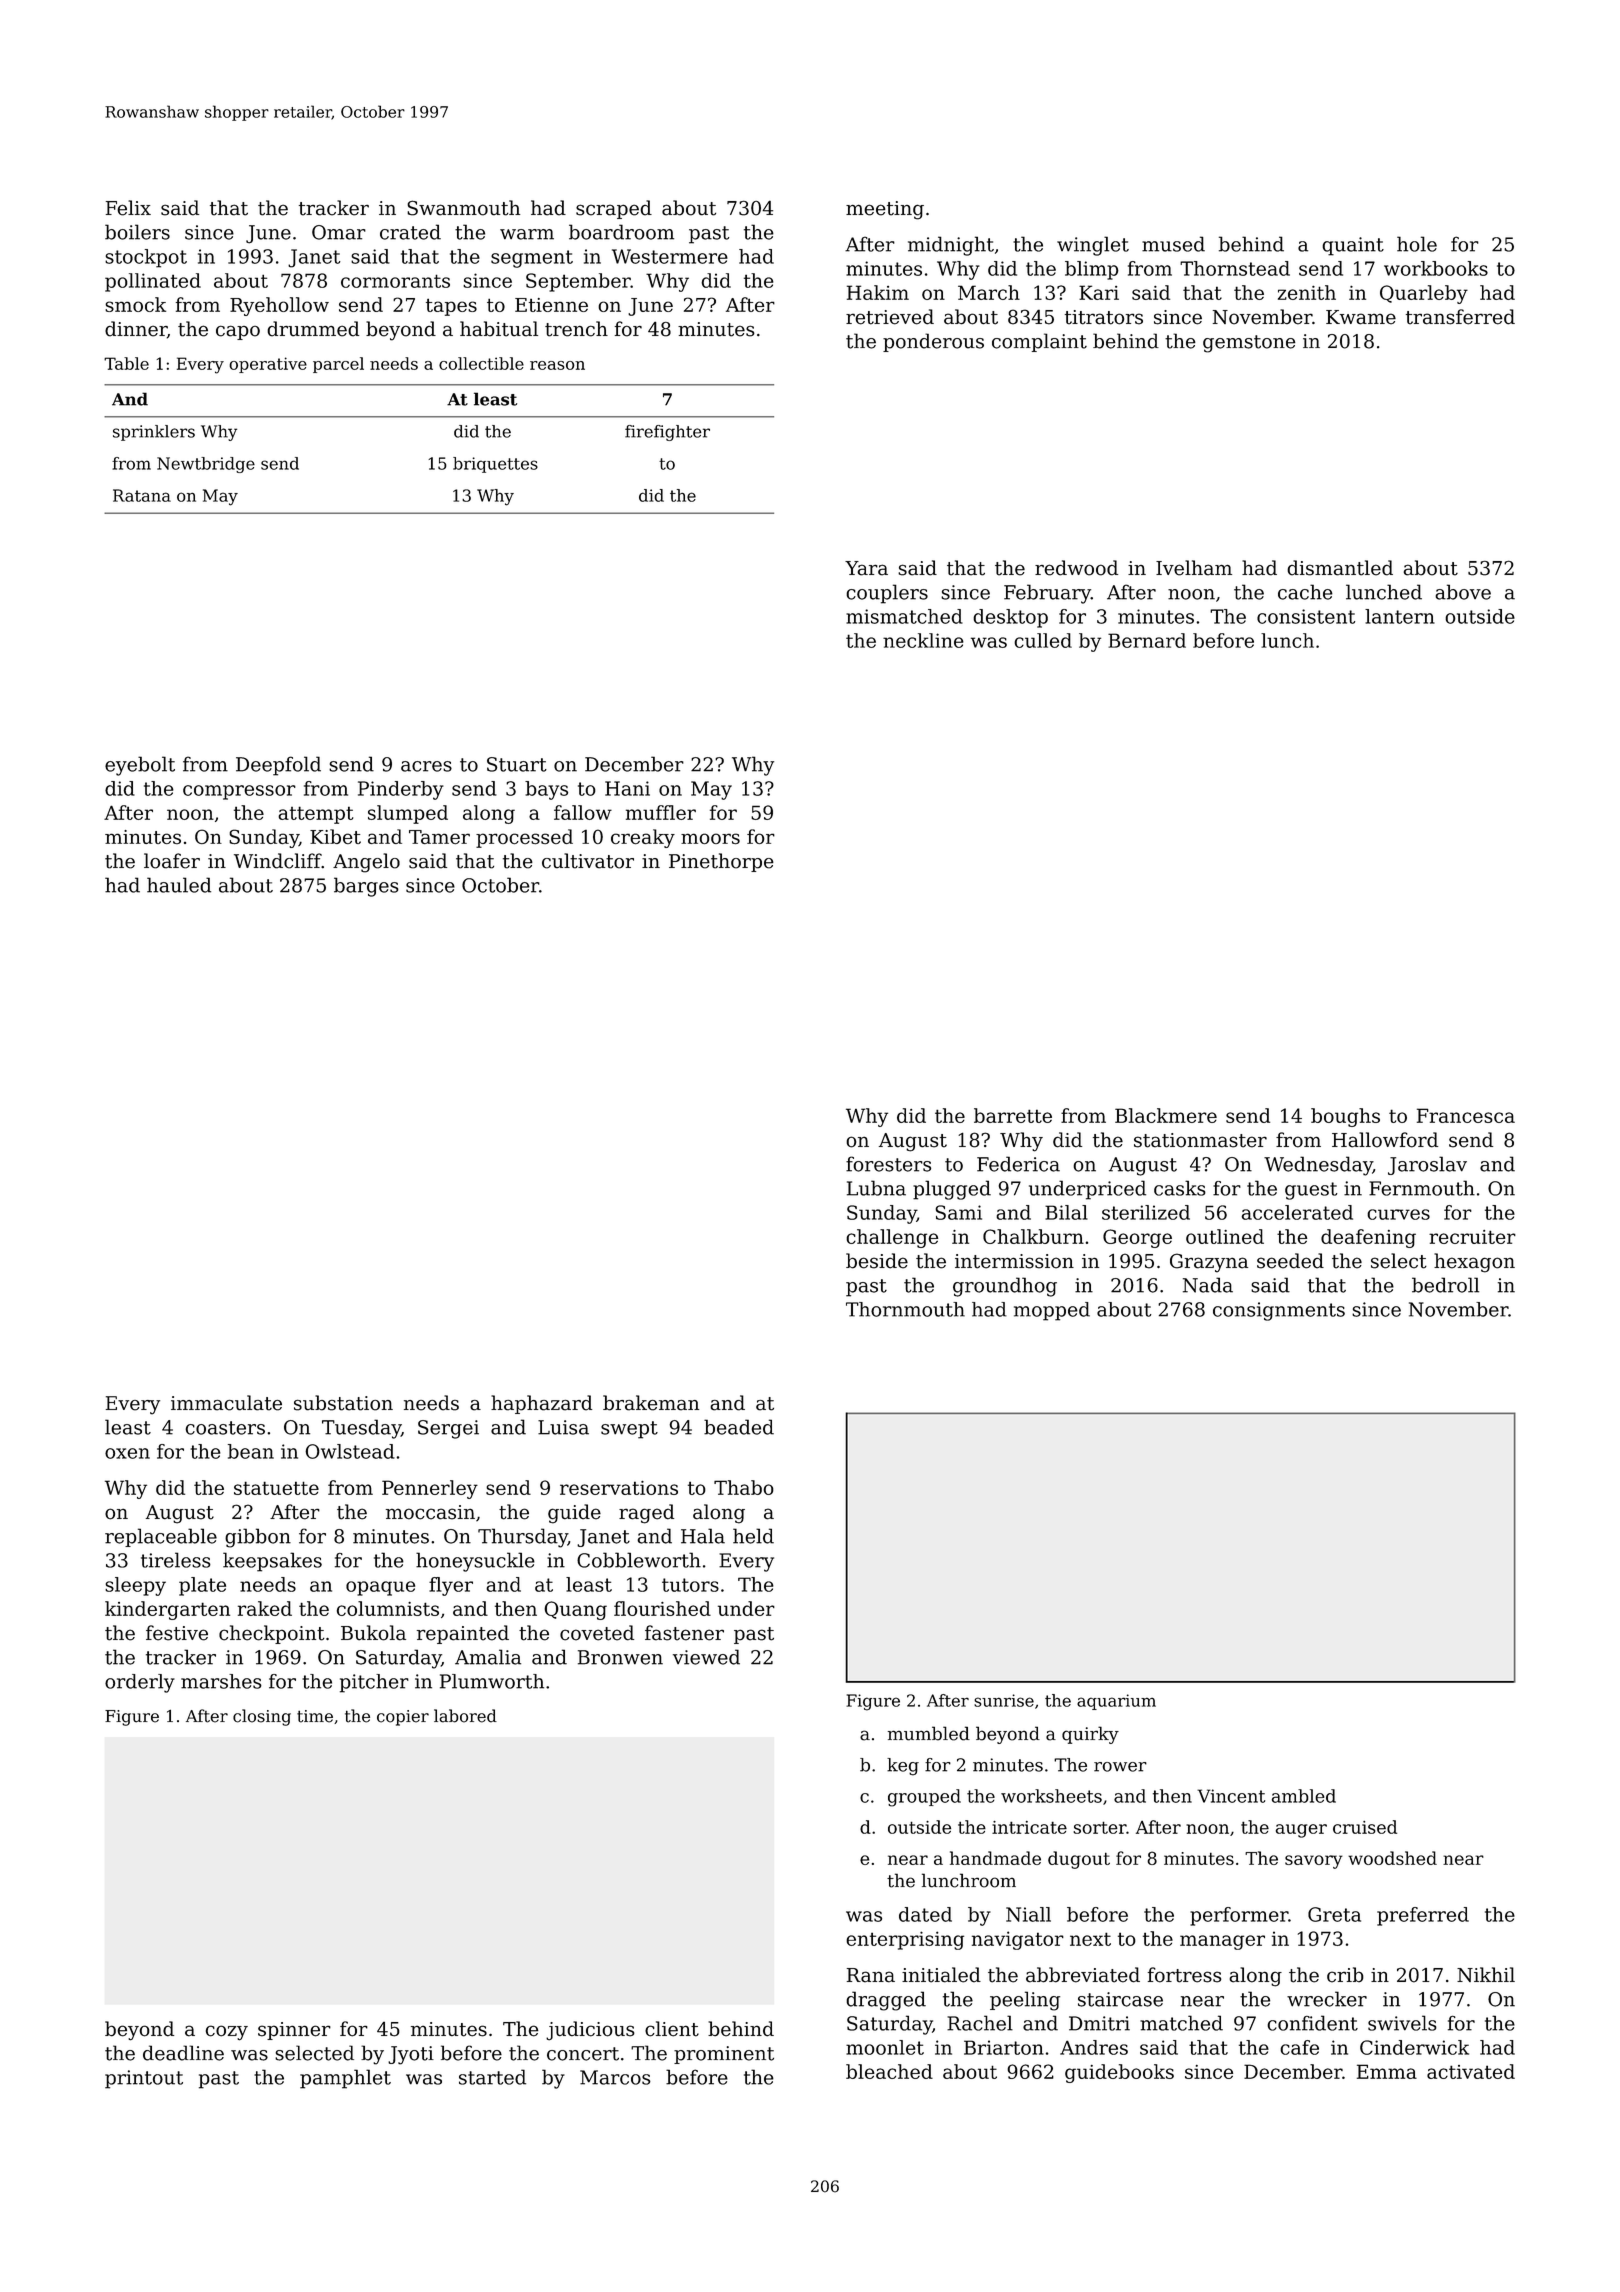 This screenshot has height=2292, width=1620. Describe the element at coordinates (527, 234) in the screenshot. I see `warm` at that location.
